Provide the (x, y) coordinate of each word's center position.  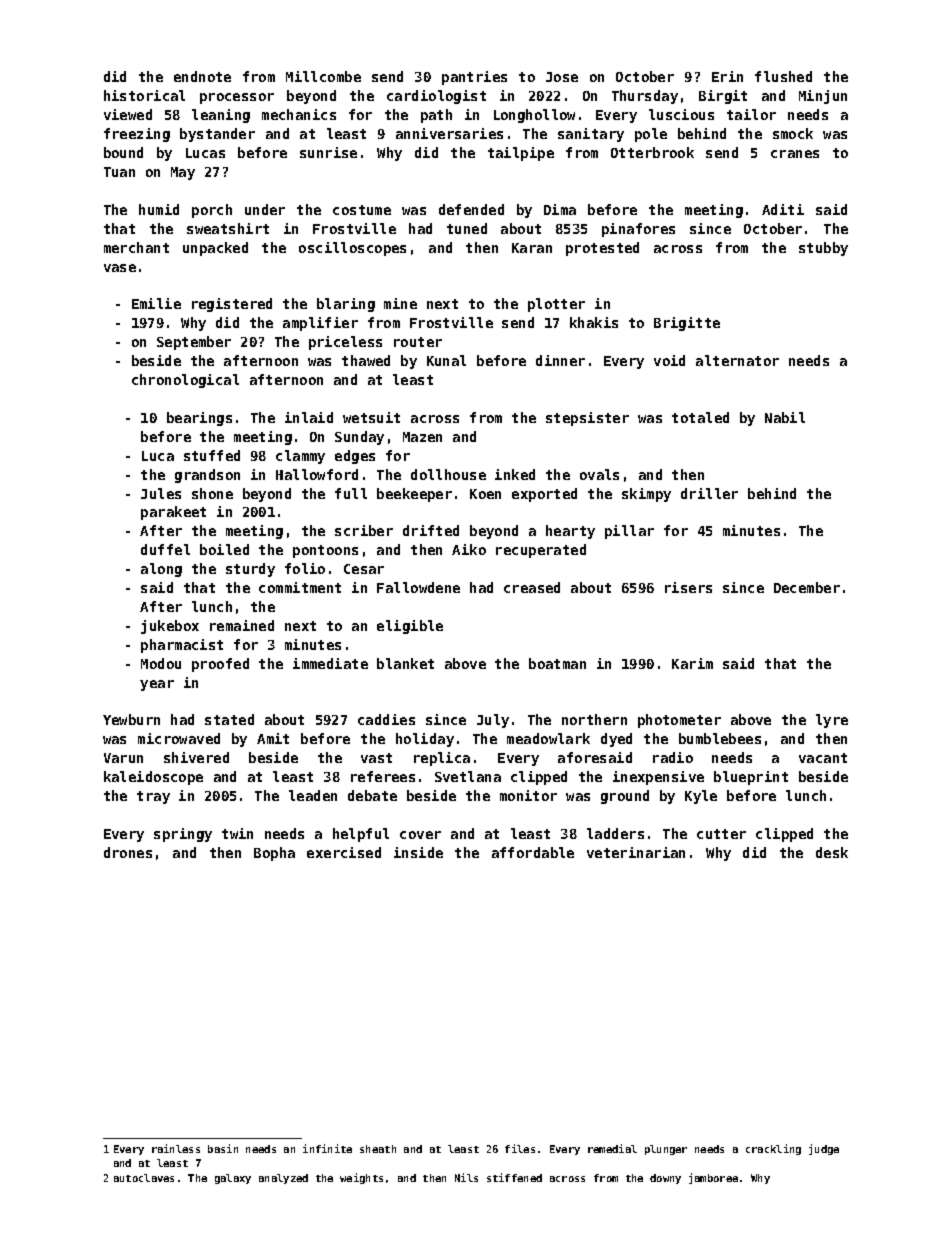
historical (144, 95)
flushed (783, 76)
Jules (161, 493)
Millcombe (323, 76)
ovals (599, 474)
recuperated (541, 551)
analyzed (283, 1179)
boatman (557, 663)
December (807, 587)
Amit (273, 738)
